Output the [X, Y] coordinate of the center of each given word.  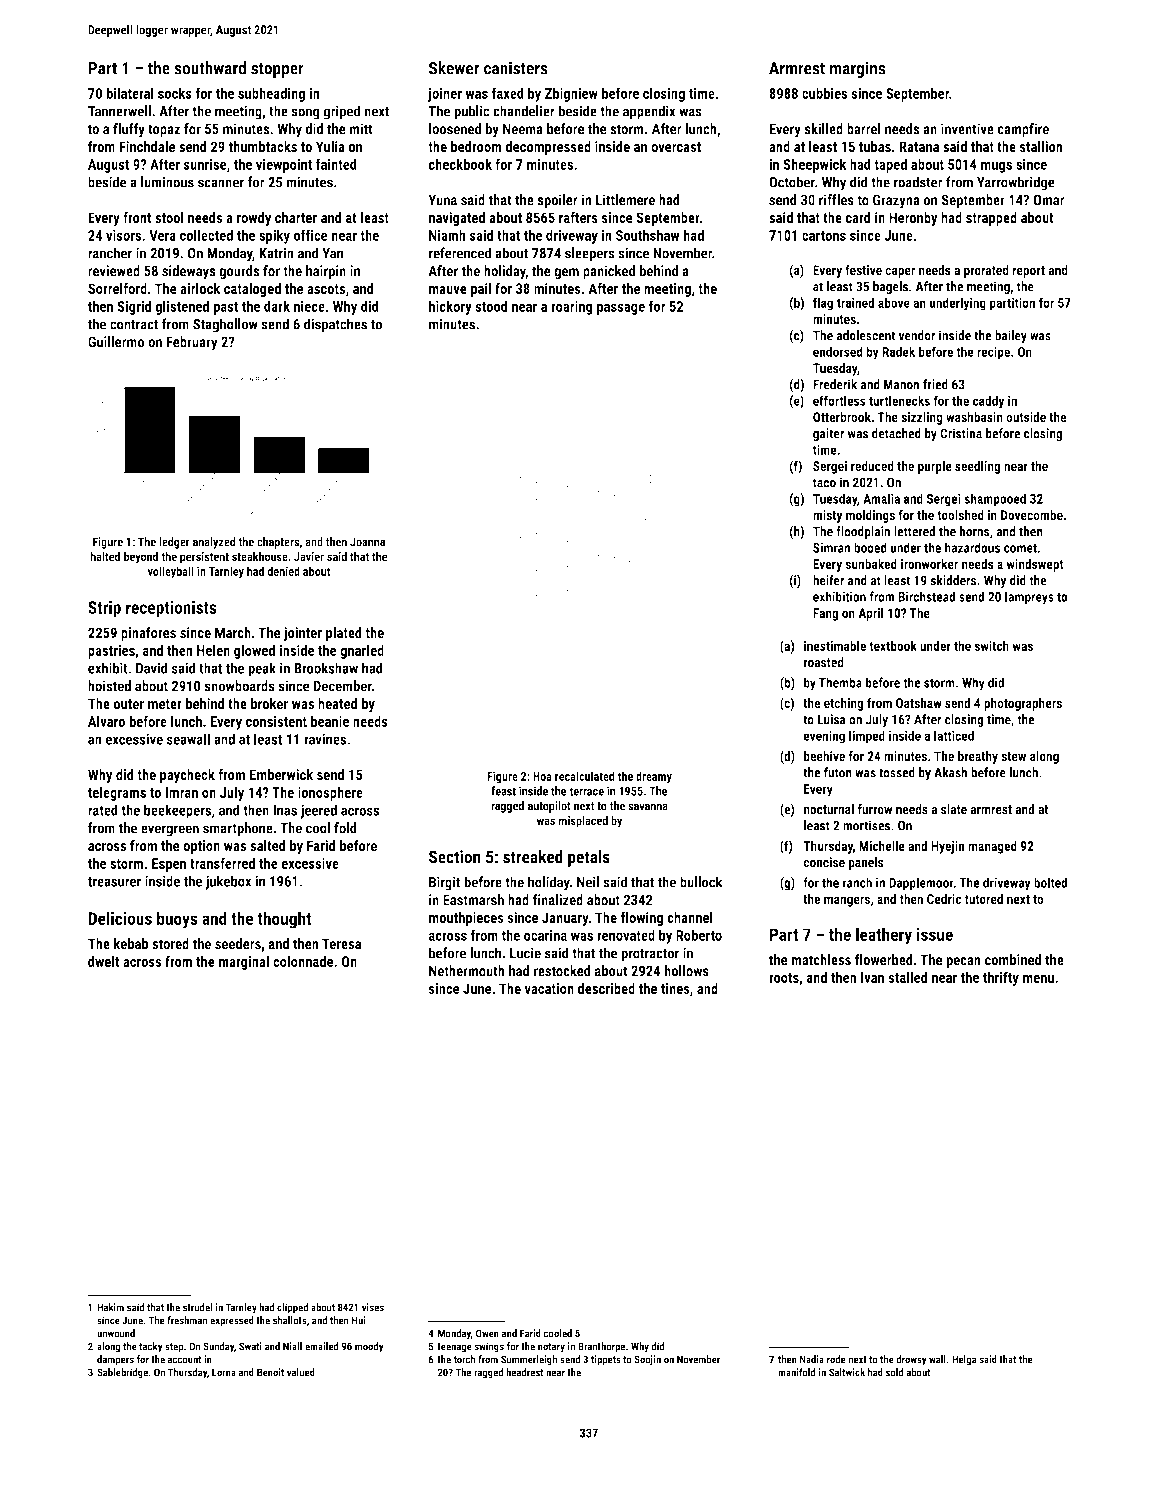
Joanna [367, 542]
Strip [104, 609]
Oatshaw [919, 702]
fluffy [129, 130]
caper [900, 272]
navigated [457, 219]
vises [373, 1307]
